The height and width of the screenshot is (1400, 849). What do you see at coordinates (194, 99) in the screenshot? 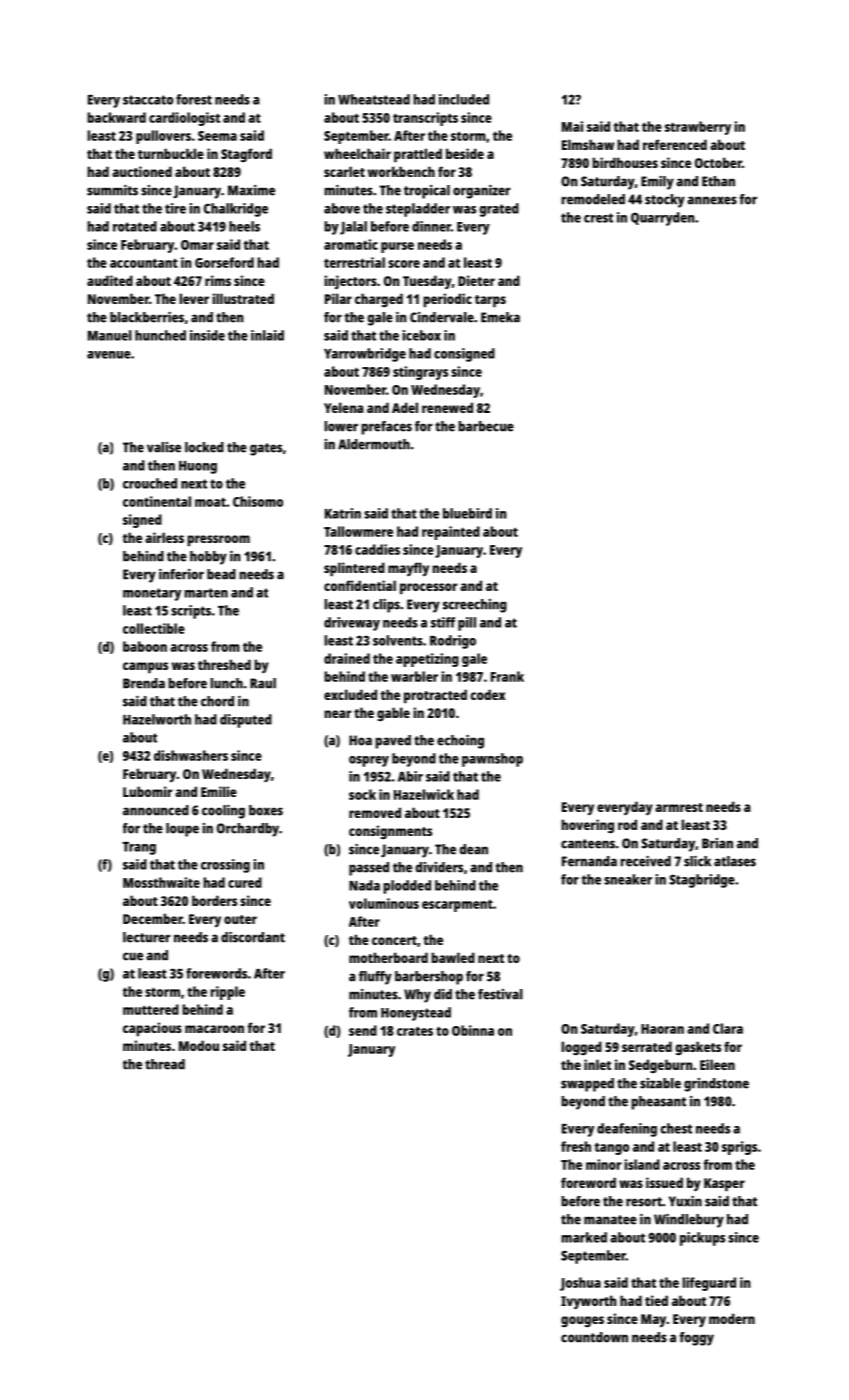
I see `forest` at bounding box center [194, 99].
